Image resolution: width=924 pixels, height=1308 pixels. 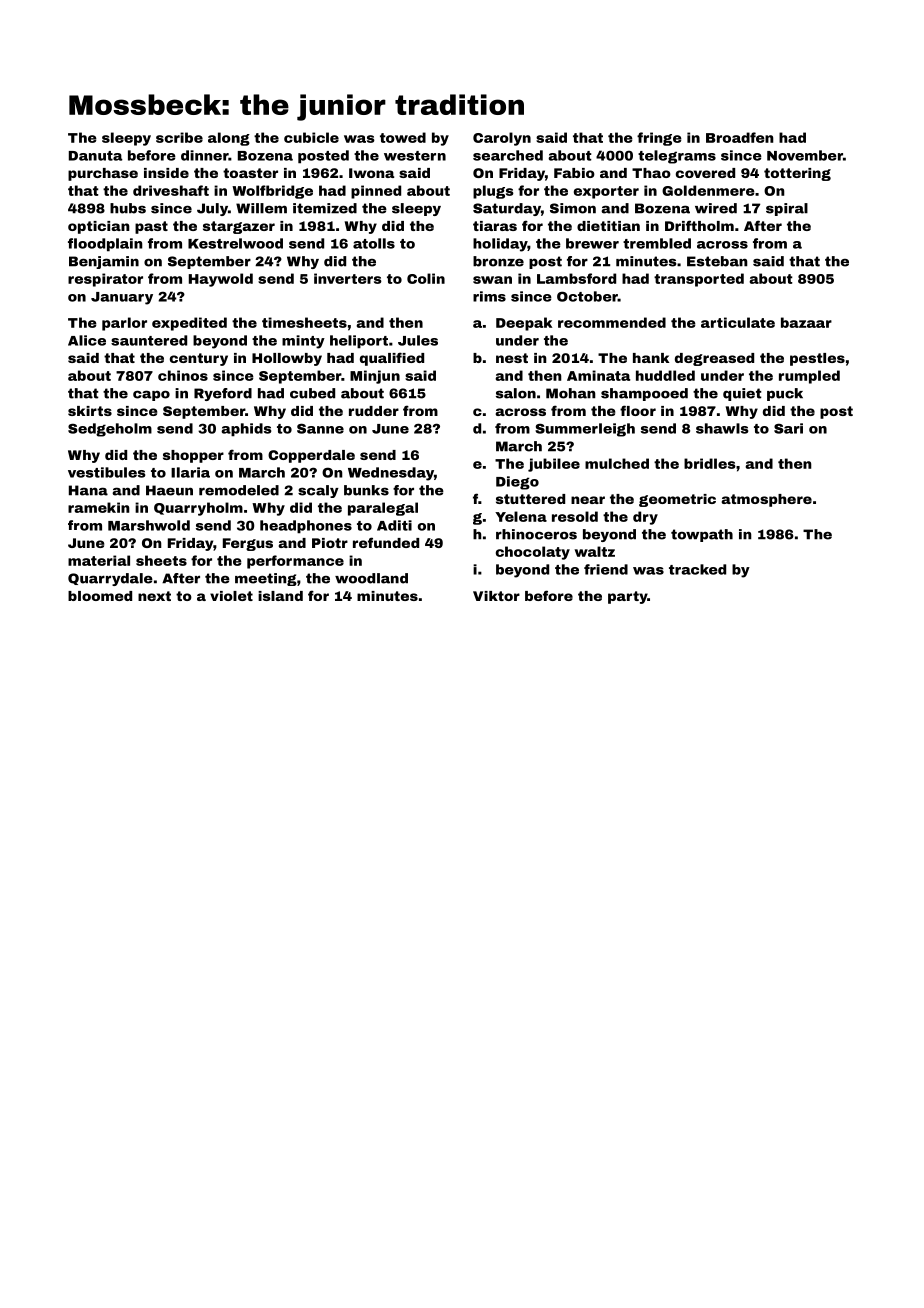 I want to click on next, so click(x=154, y=596).
